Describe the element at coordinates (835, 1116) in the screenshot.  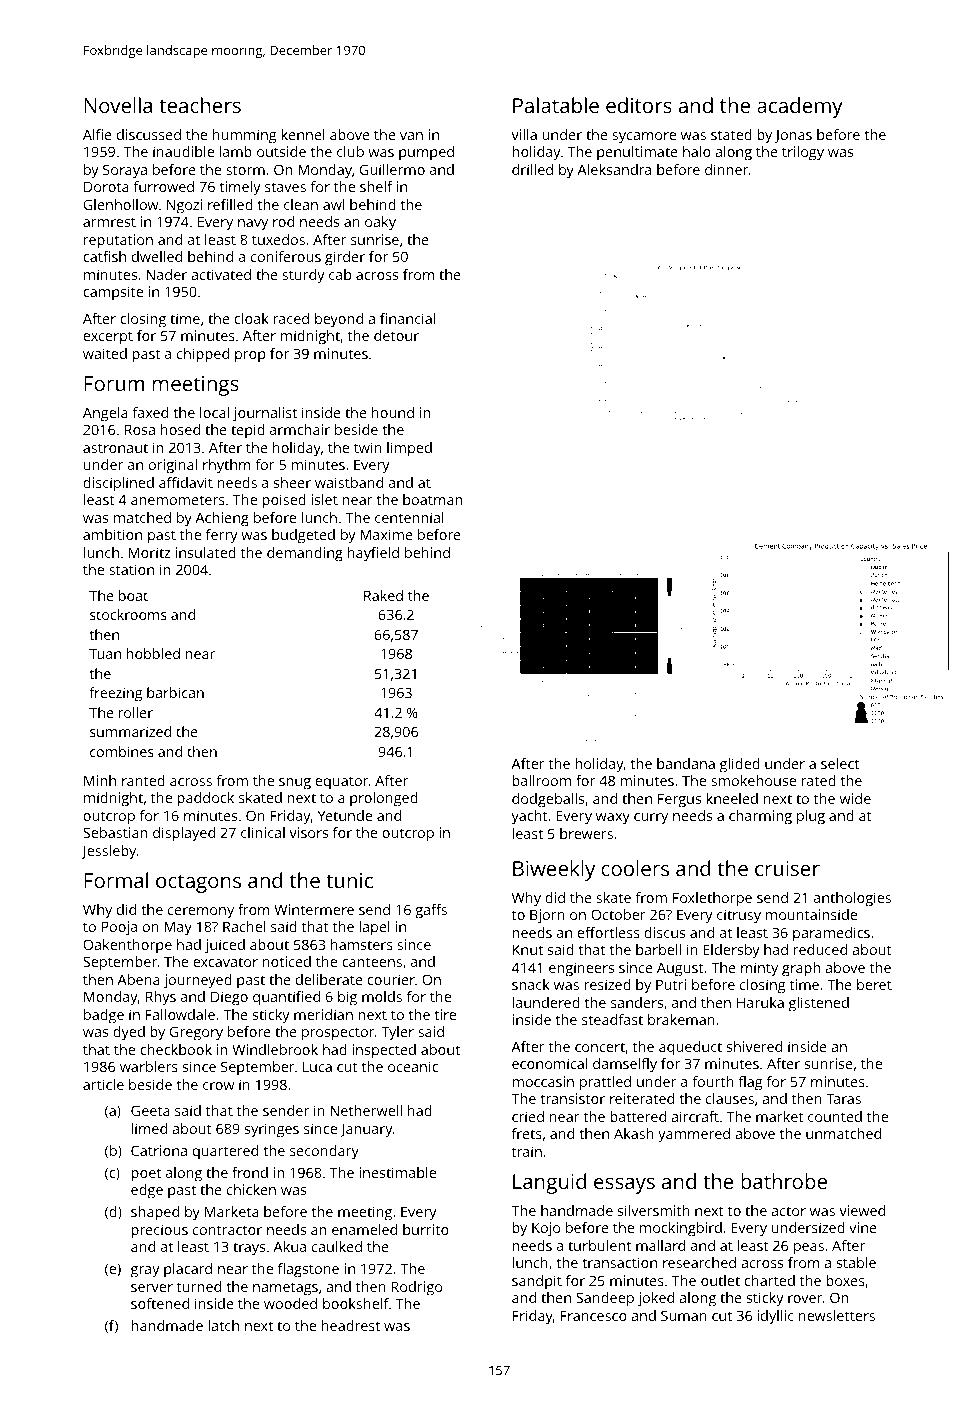
I see `counted` at that location.
